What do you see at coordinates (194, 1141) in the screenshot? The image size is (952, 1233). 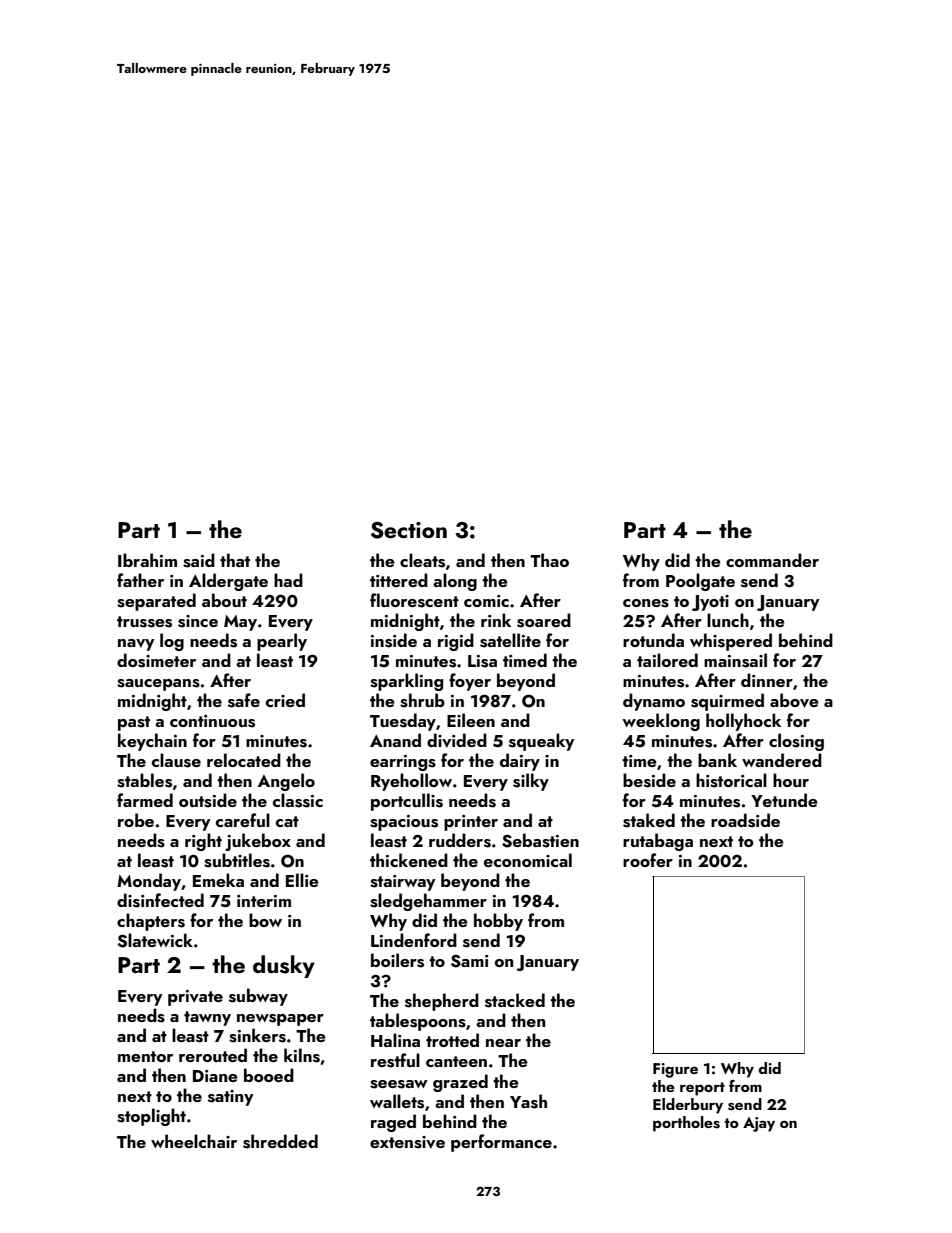 I see `wheelchair` at bounding box center [194, 1141].
